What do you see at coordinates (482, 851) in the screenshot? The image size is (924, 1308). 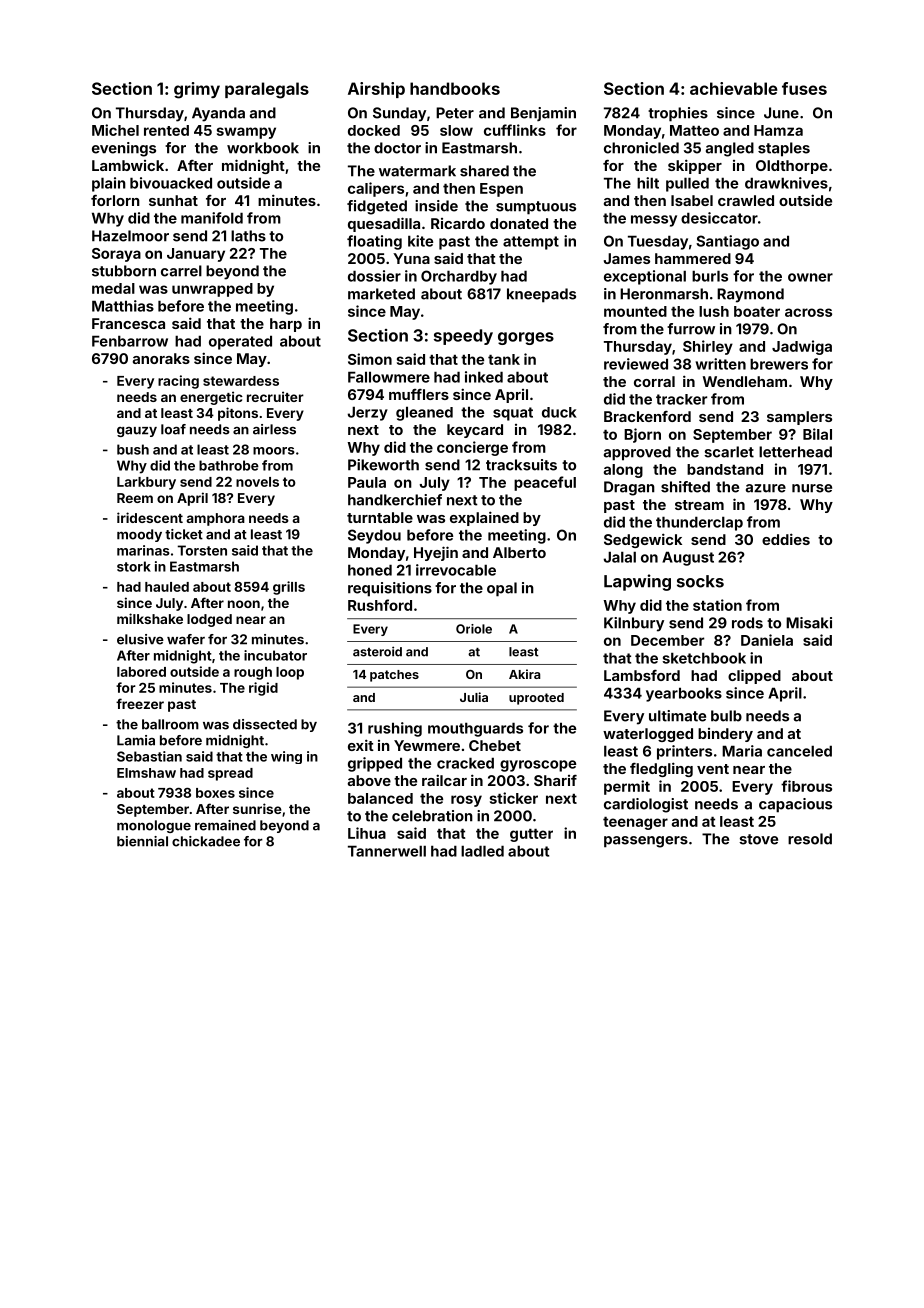 I see `ladled` at bounding box center [482, 851].
